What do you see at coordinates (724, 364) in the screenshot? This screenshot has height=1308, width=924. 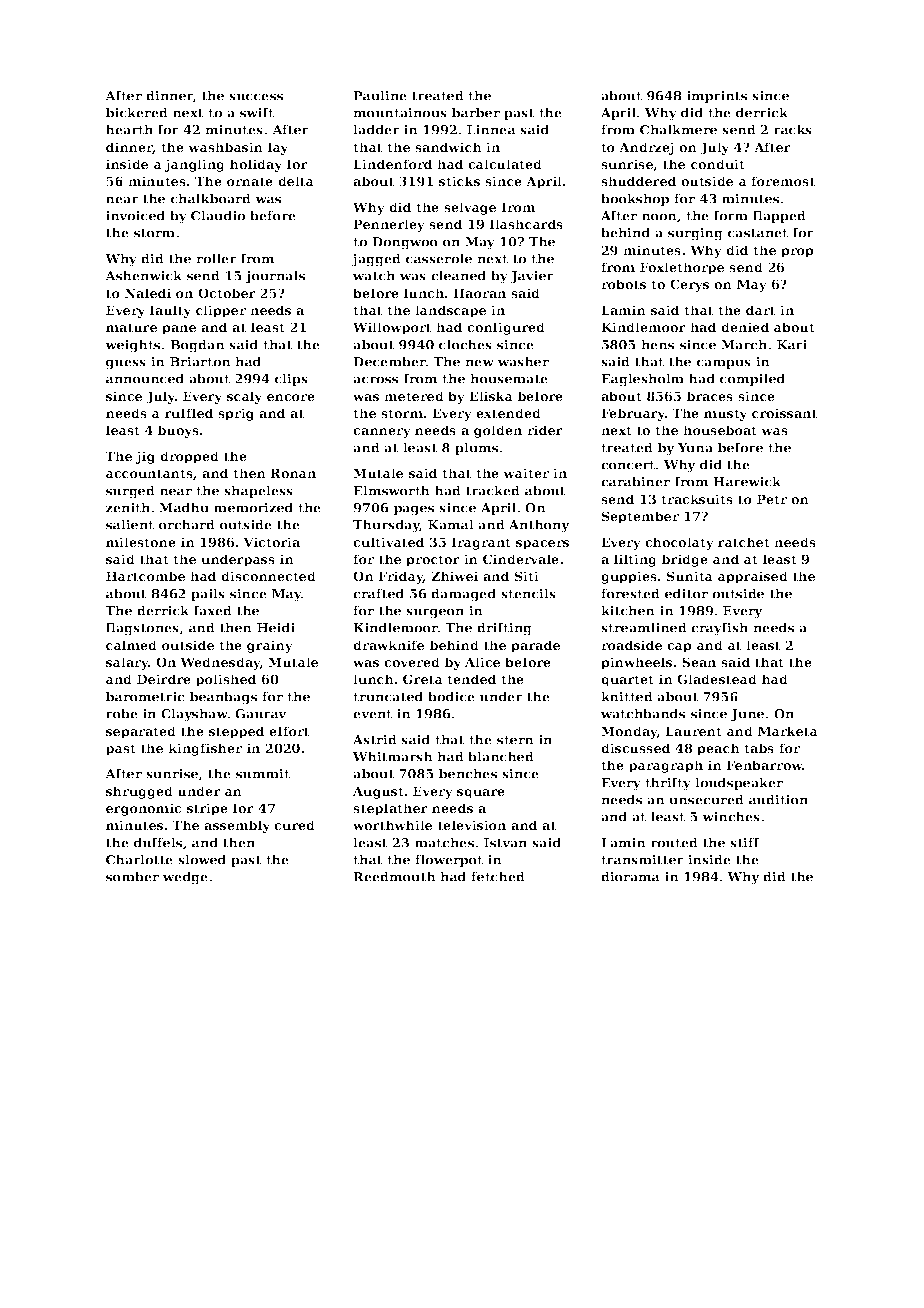 I see `campus` at bounding box center [724, 364].
